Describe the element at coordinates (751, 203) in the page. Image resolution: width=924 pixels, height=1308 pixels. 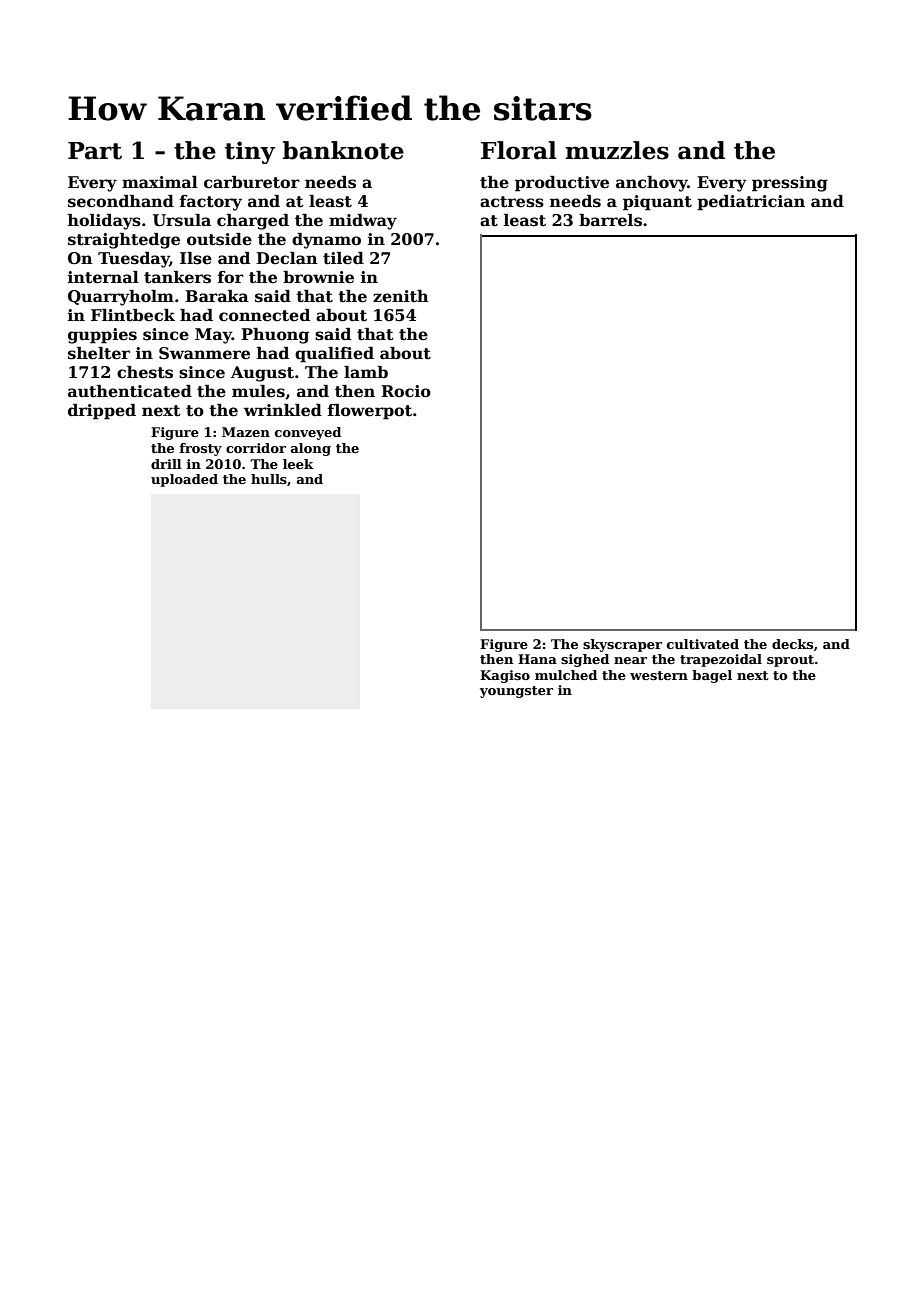
I see `pediatrician` at that location.
